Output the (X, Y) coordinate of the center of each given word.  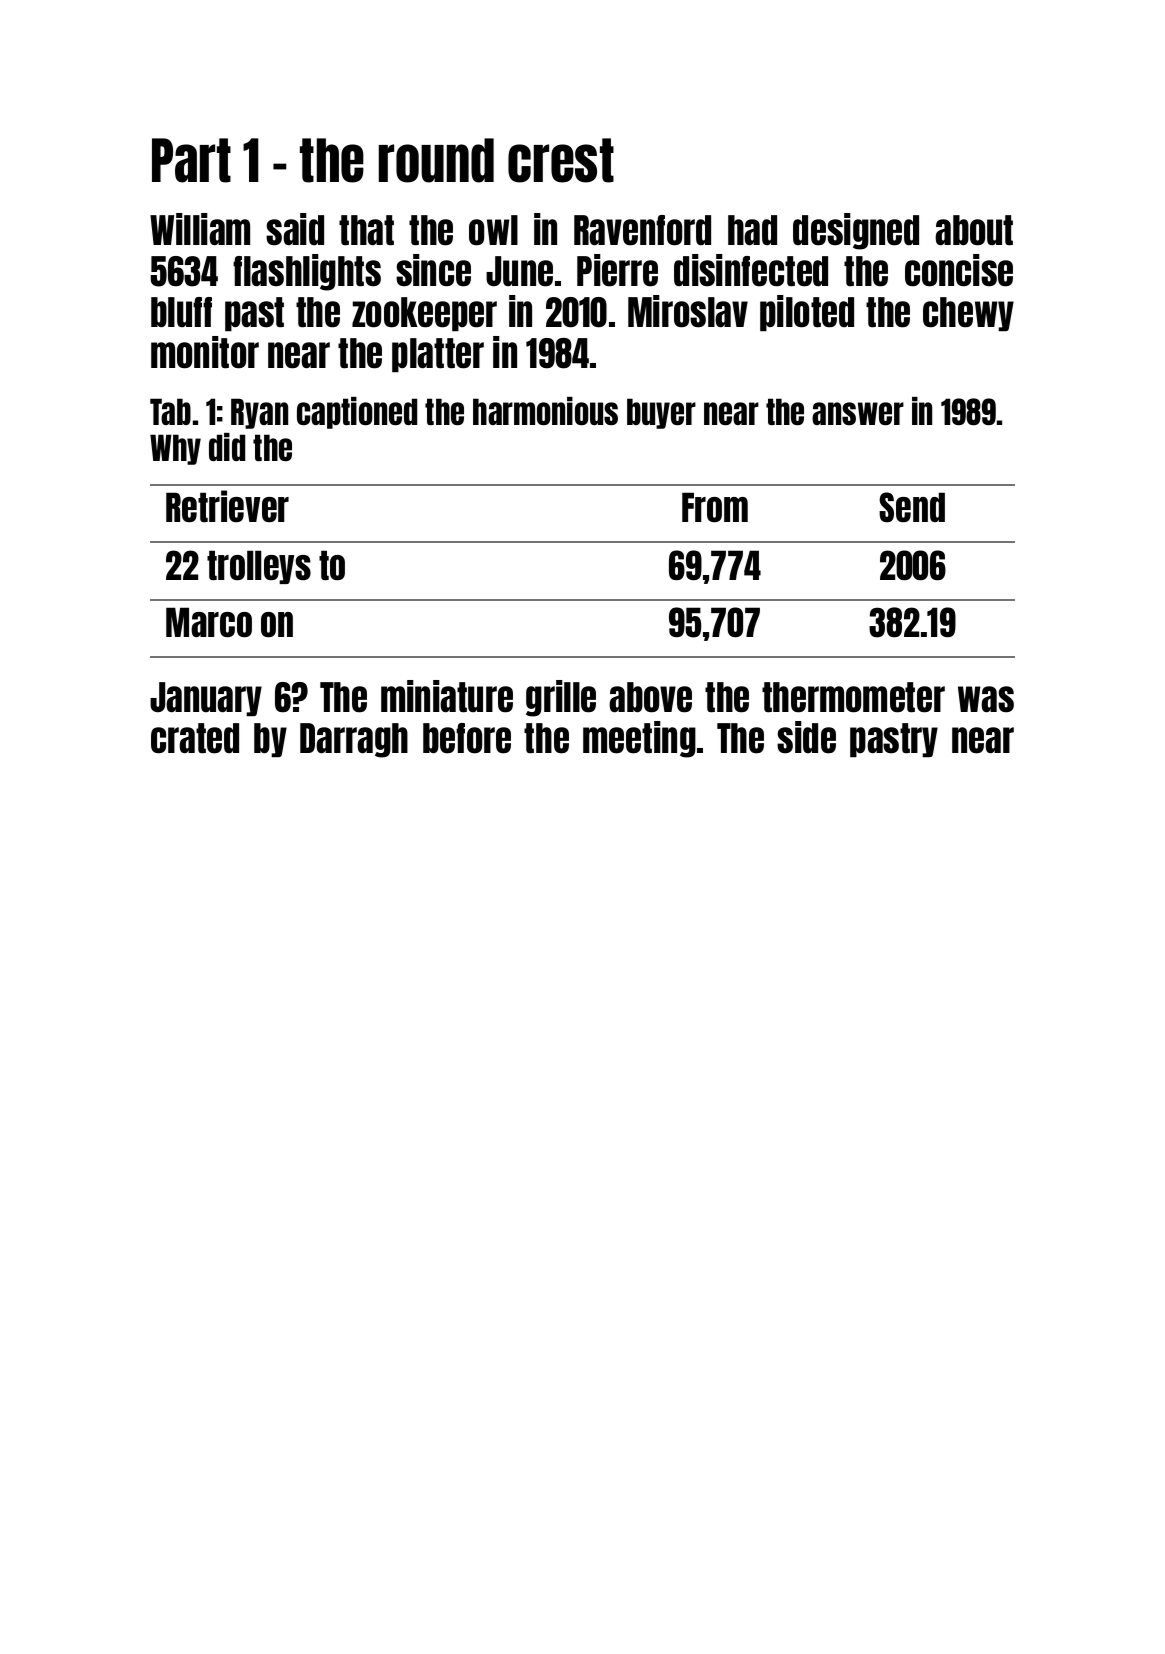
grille (561, 698)
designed (856, 231)
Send (912, 507)
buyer (661, 413)
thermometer (853, 697)
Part (191, 160)
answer (858, 413)
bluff (181, 312)
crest (561, 160)
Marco (209, 622)
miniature (447, 696)
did (227, 447)
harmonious (545, 411)
